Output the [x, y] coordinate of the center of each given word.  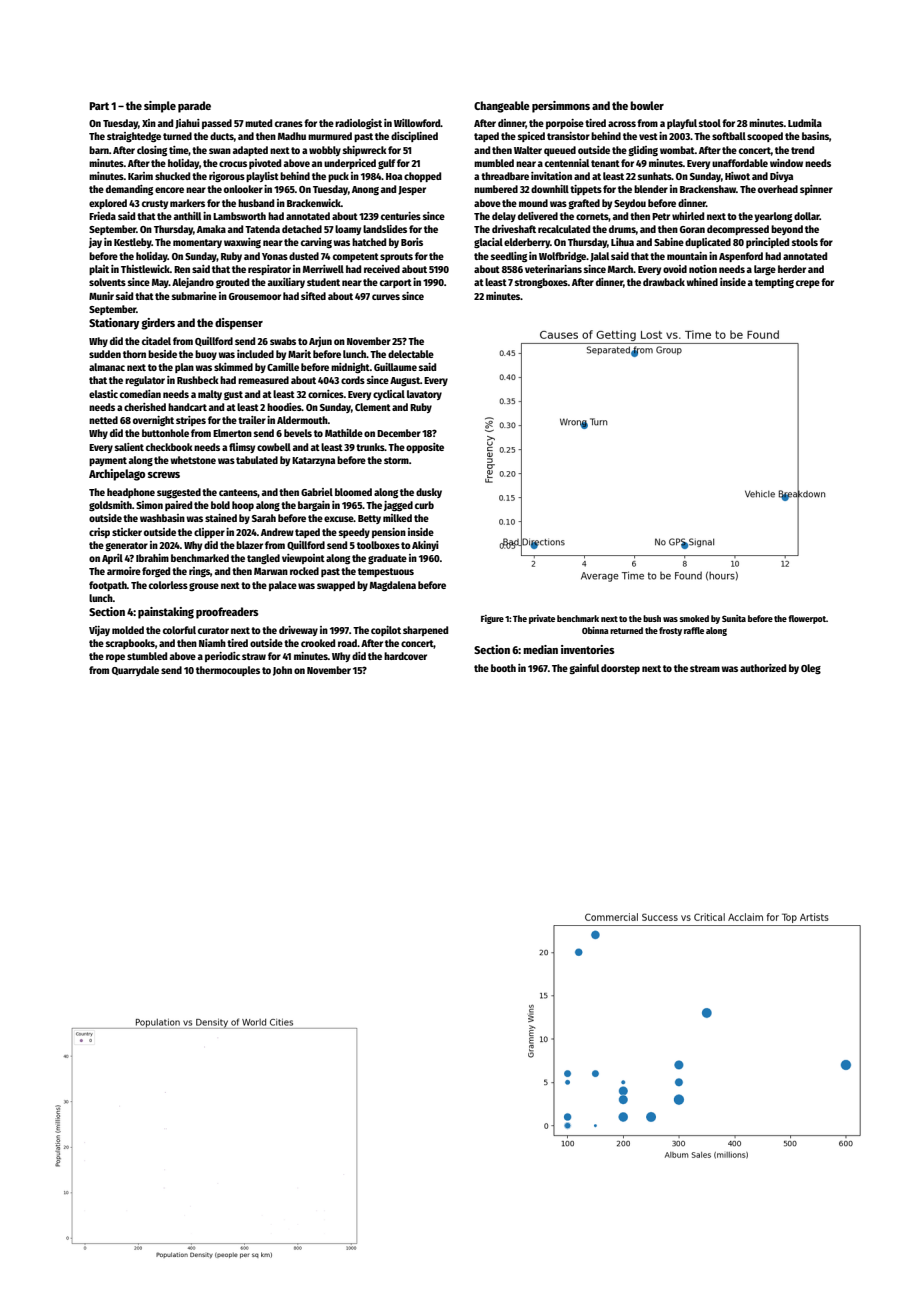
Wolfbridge [562, 257]
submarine [194, 296]
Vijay [99, 631]
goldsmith [110, 506]
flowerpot [807, 619]
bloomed [353, 492]
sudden [105, 354]
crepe [808, 284]
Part [99, 106]
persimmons [561, 107]
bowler [647, 105]
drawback [664, 282]
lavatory [424, 395]
